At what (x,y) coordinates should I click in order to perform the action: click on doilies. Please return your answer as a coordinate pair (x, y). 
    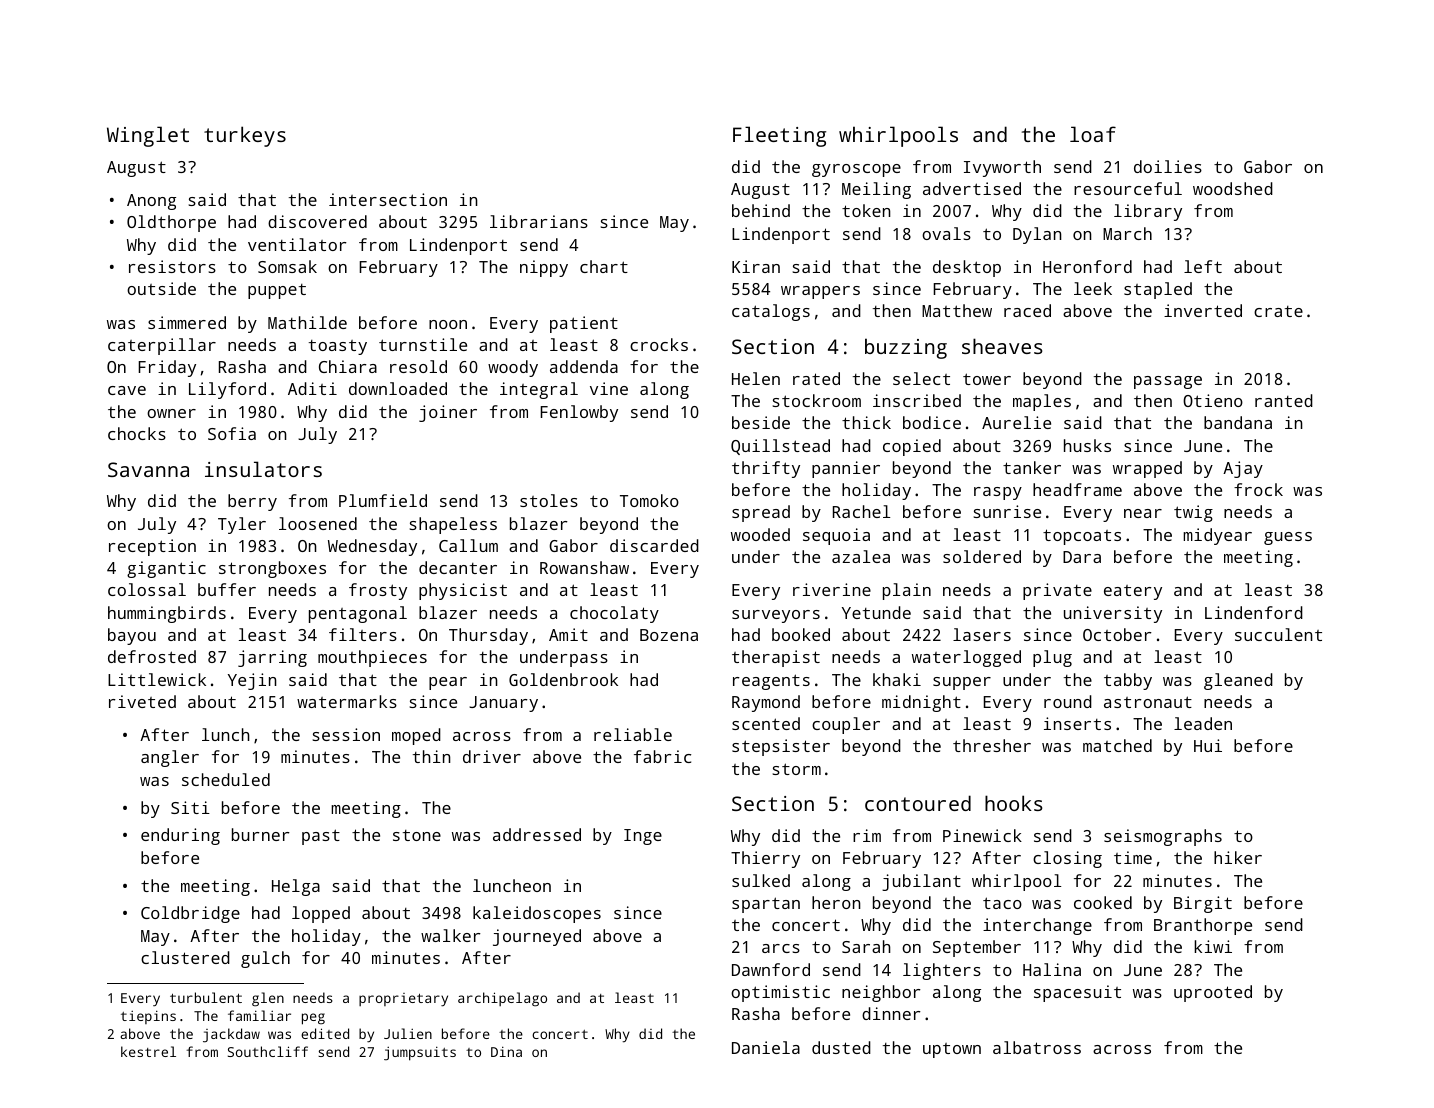
    Looking at the image, I should click on (1168, 166).
